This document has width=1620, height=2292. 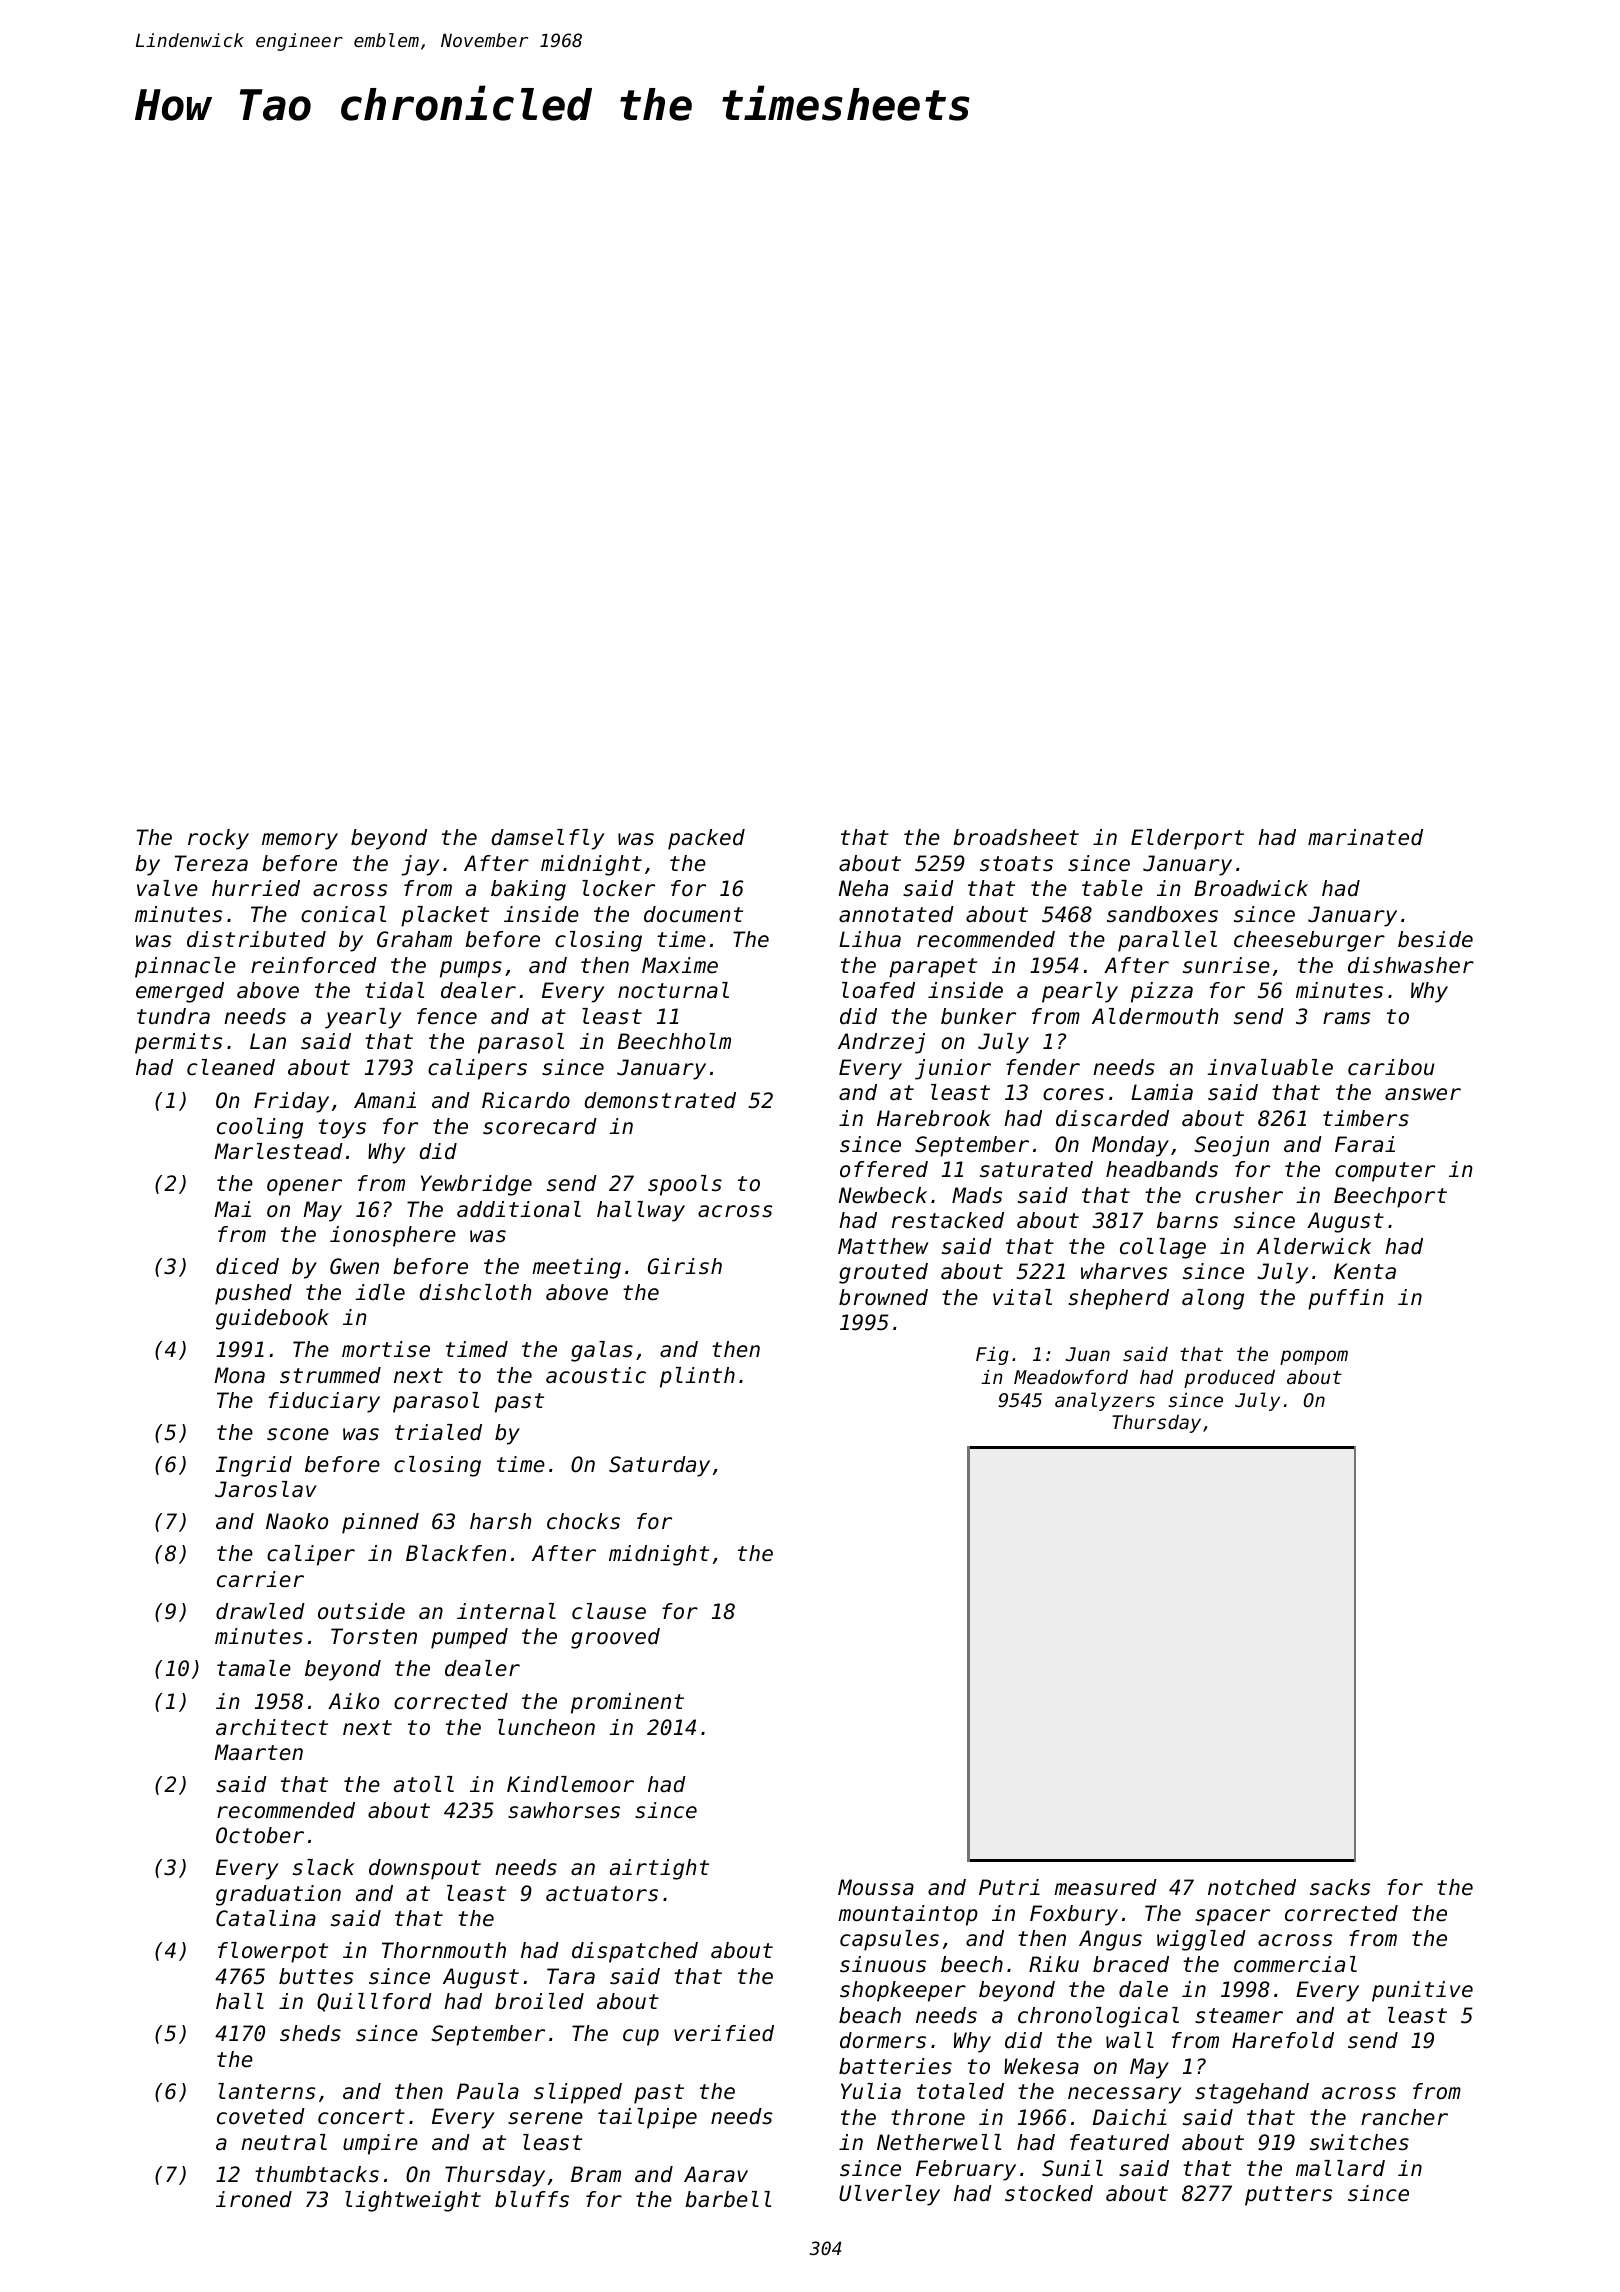 I want to click on permits, so click(x=178, y=1043).
